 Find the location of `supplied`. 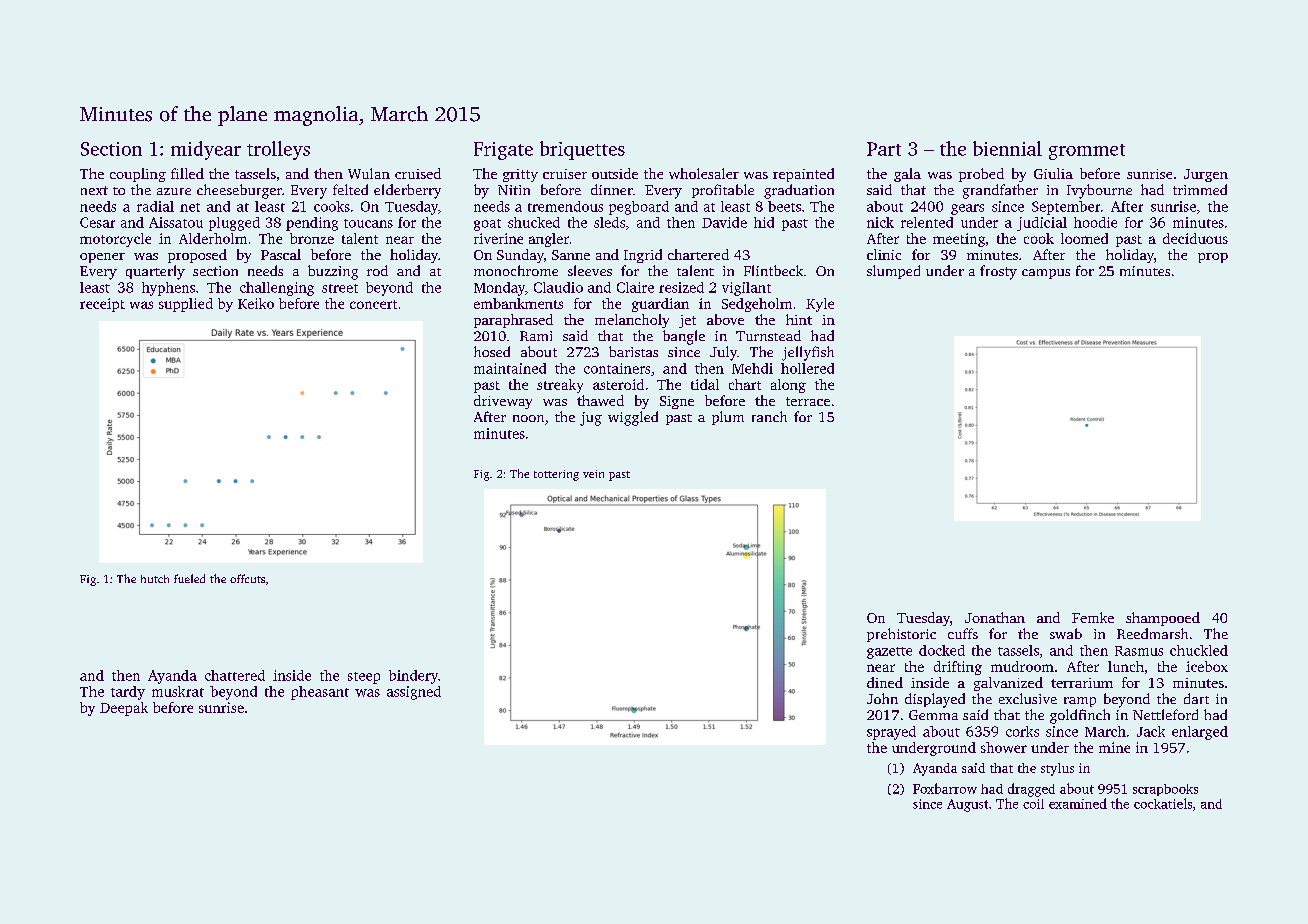

supplied is located at coordinates (186, 305).
